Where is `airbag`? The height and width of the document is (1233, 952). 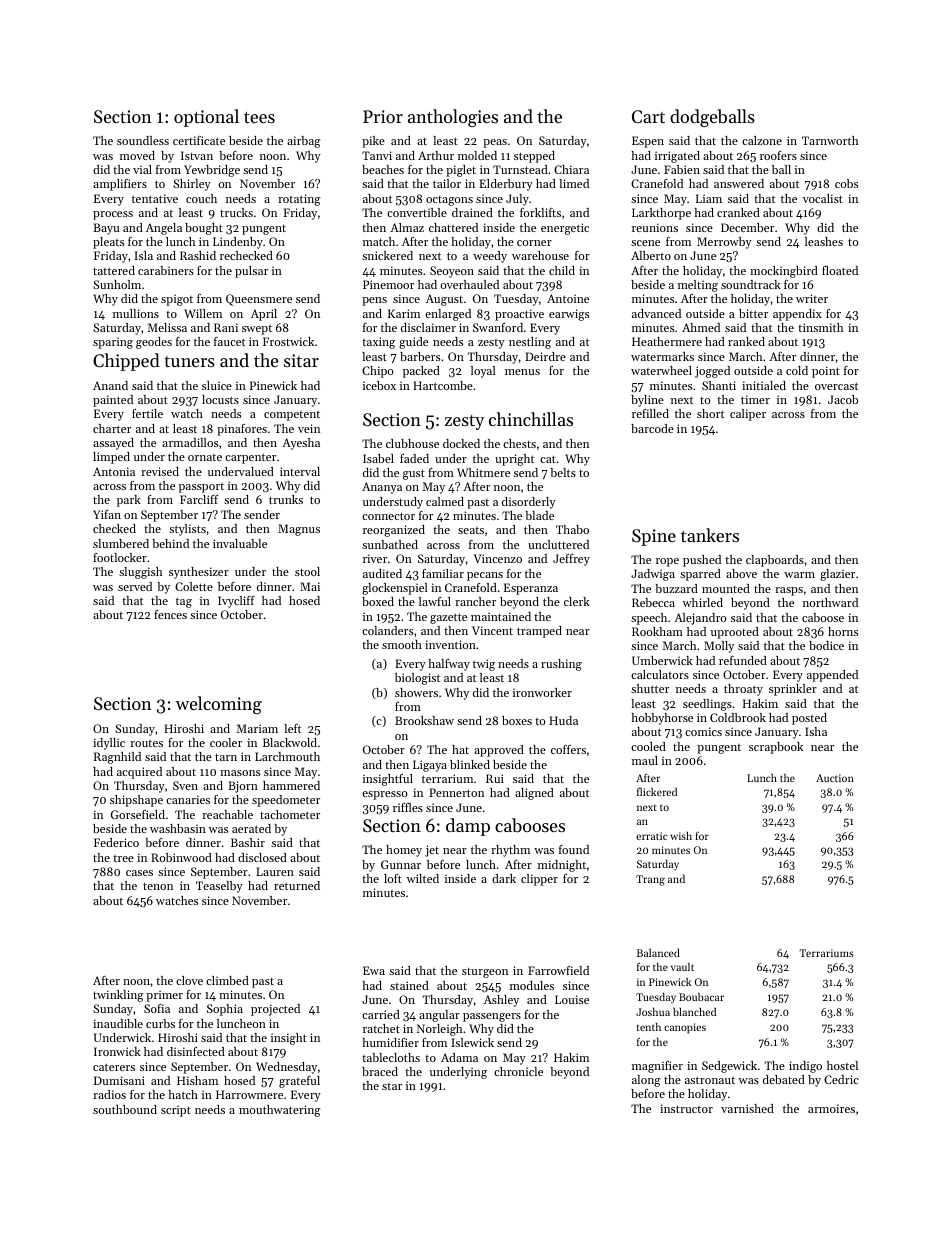 airbag is located at coordinates (304, 142).
